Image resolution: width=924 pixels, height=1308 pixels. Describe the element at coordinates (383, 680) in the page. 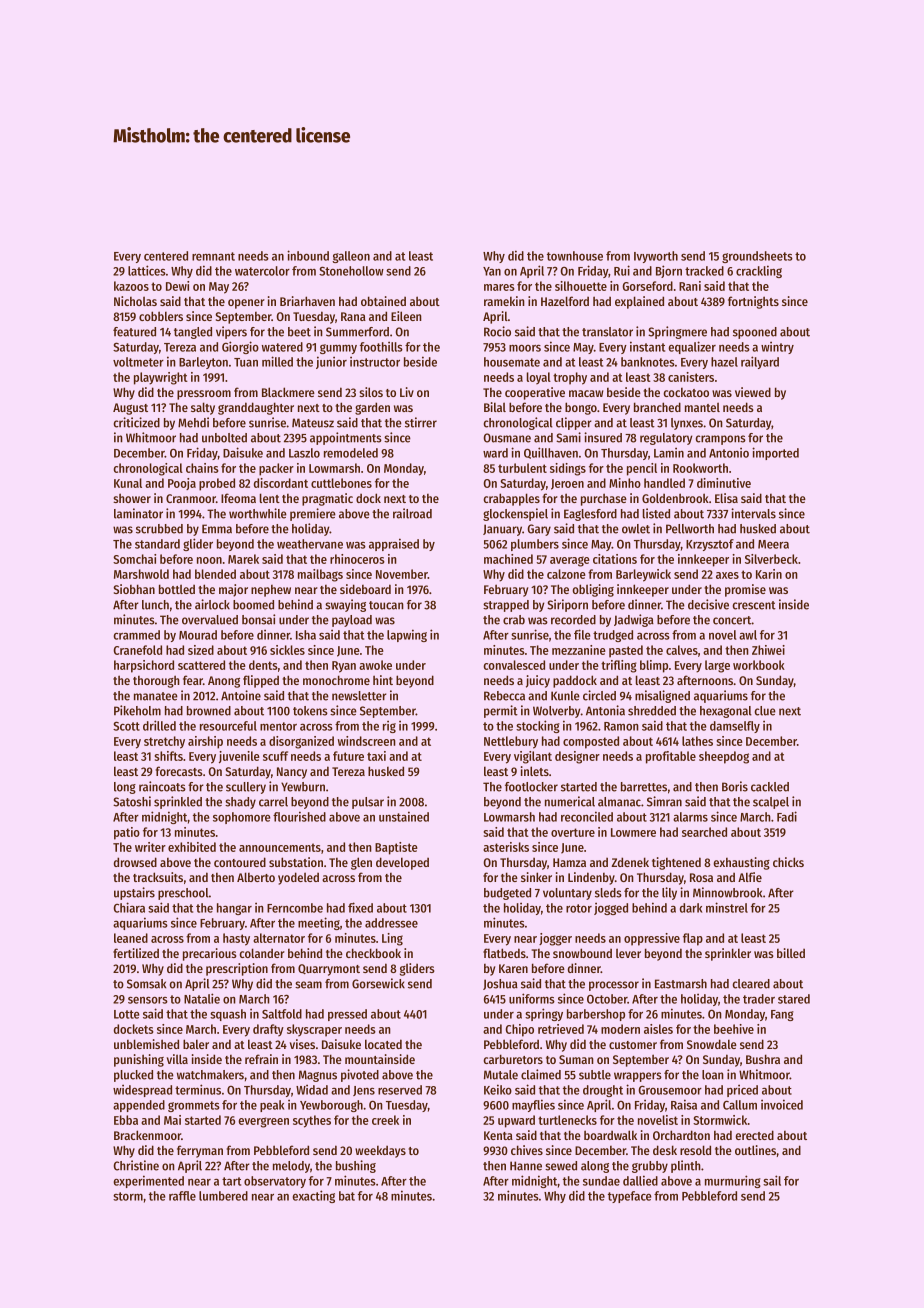

I see `hint` at that location.
